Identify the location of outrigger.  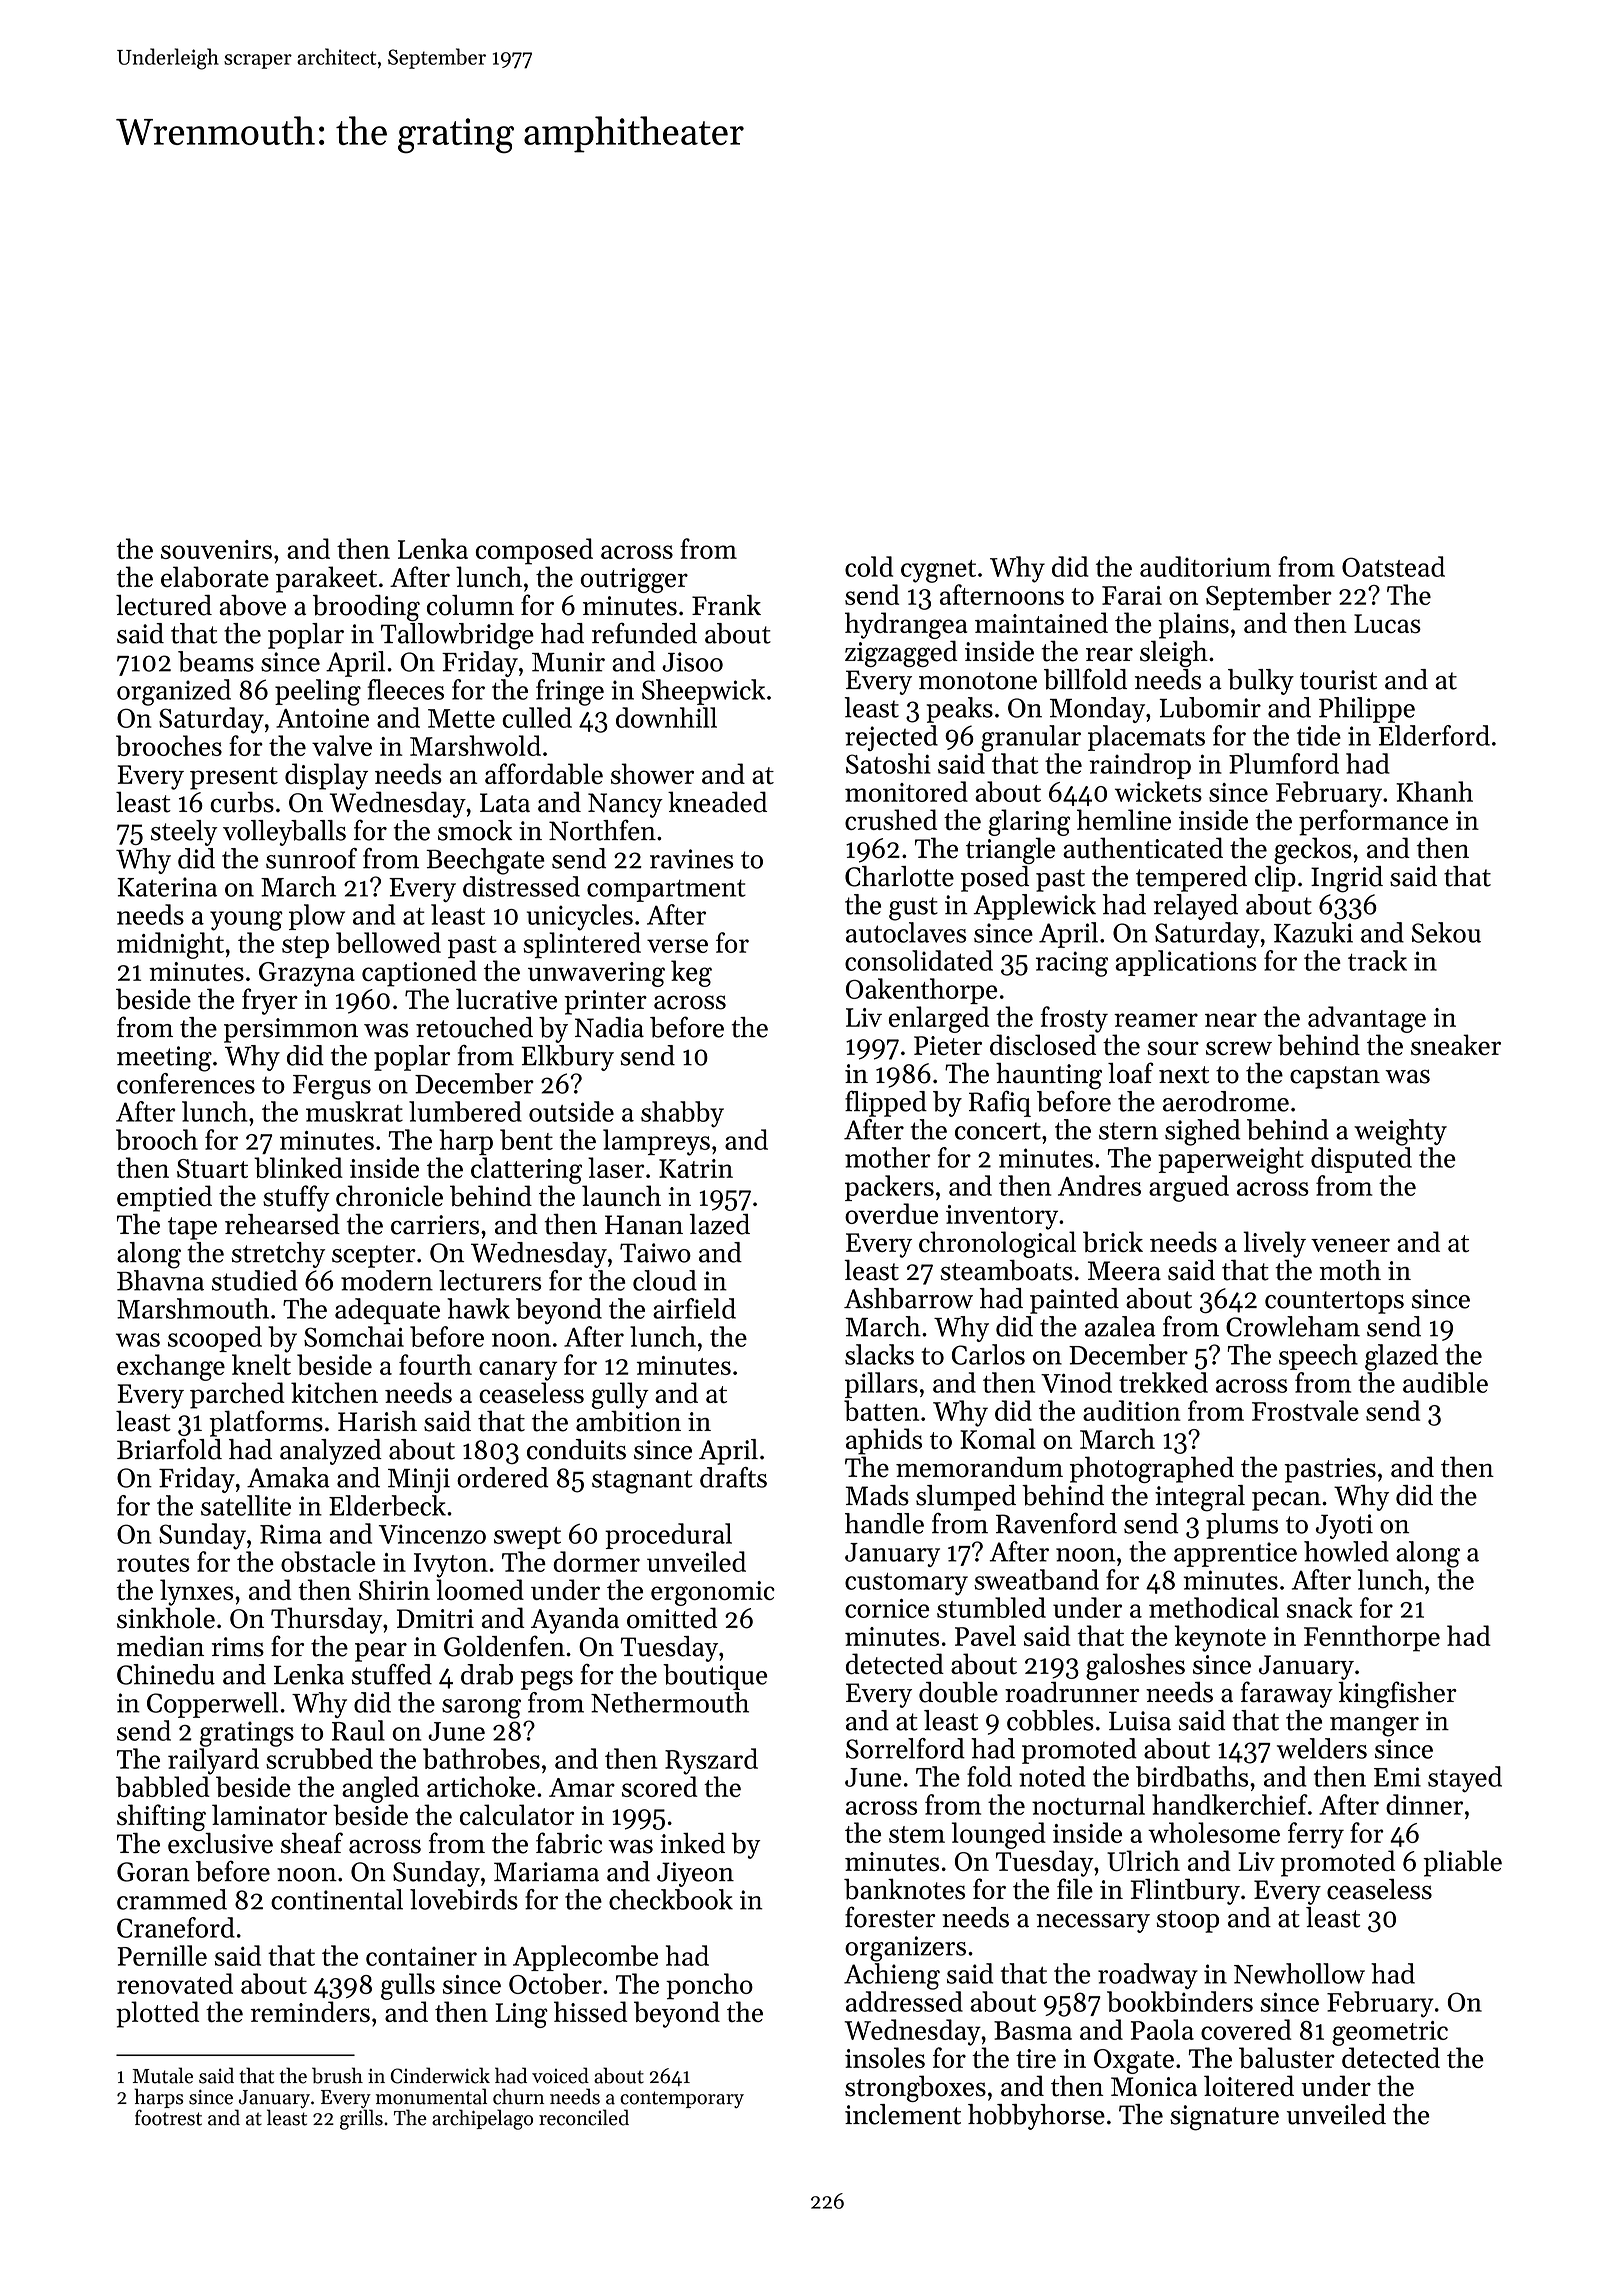
(634, 580).
